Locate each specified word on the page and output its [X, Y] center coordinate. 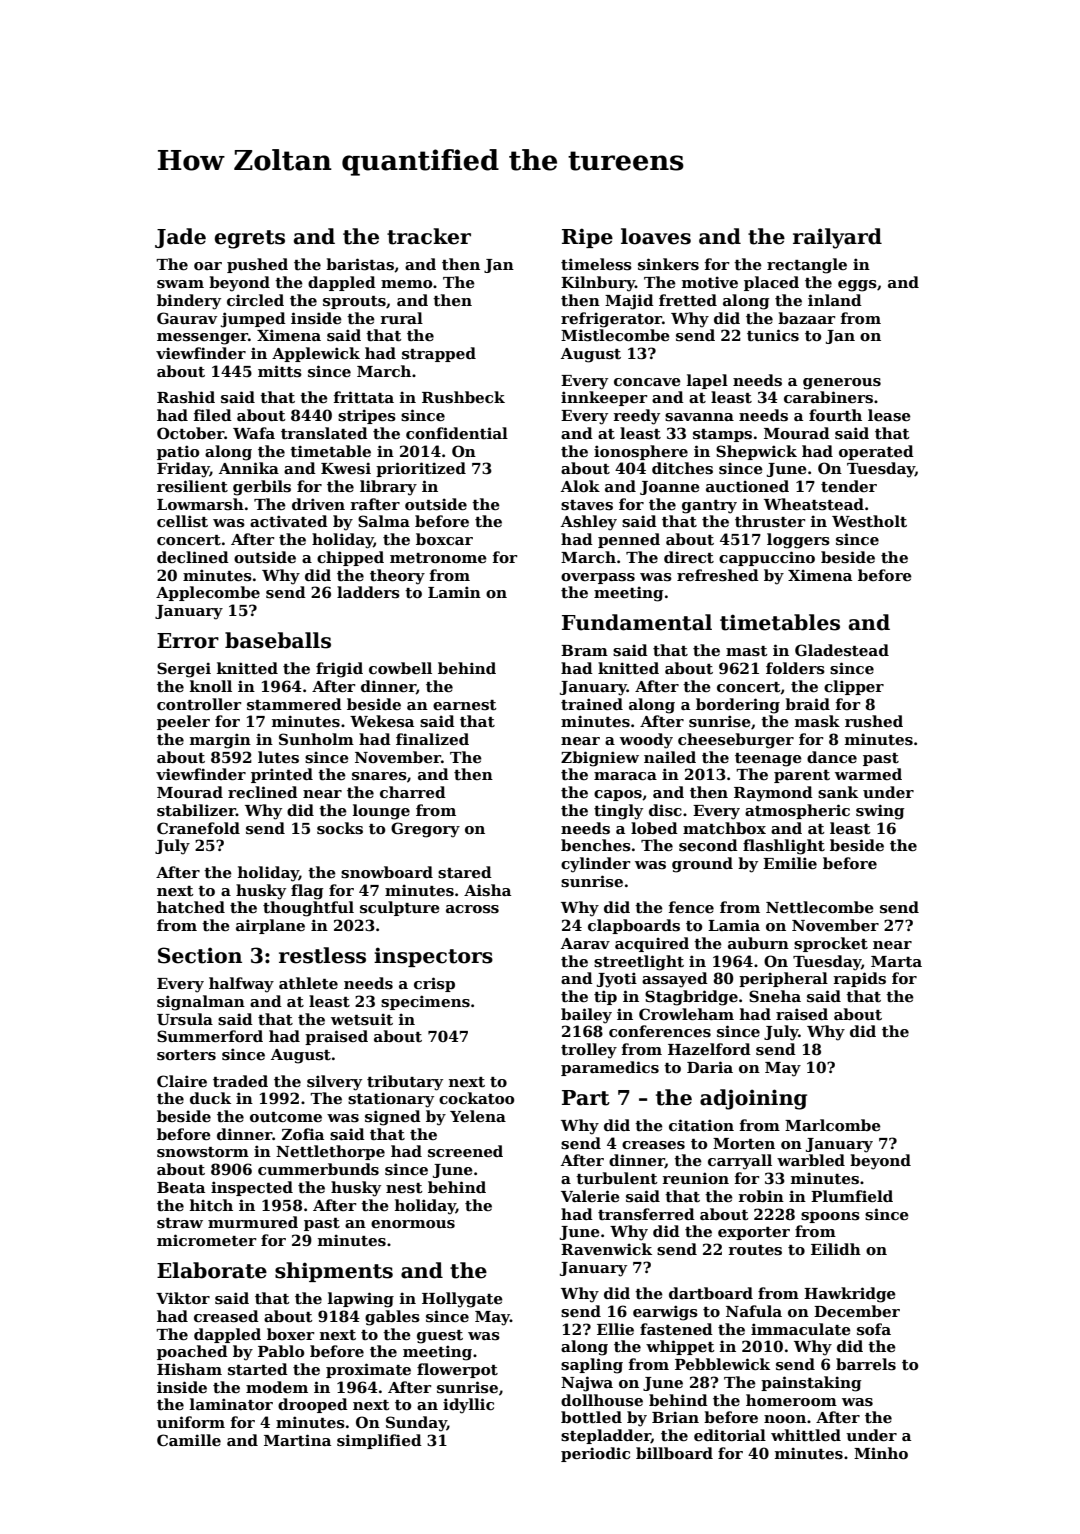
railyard [837, 238]
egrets [250, 239]
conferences [660, 1031]
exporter [754, 1233]
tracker [429, 236]
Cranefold [198, 828]
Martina [297, 1440]
